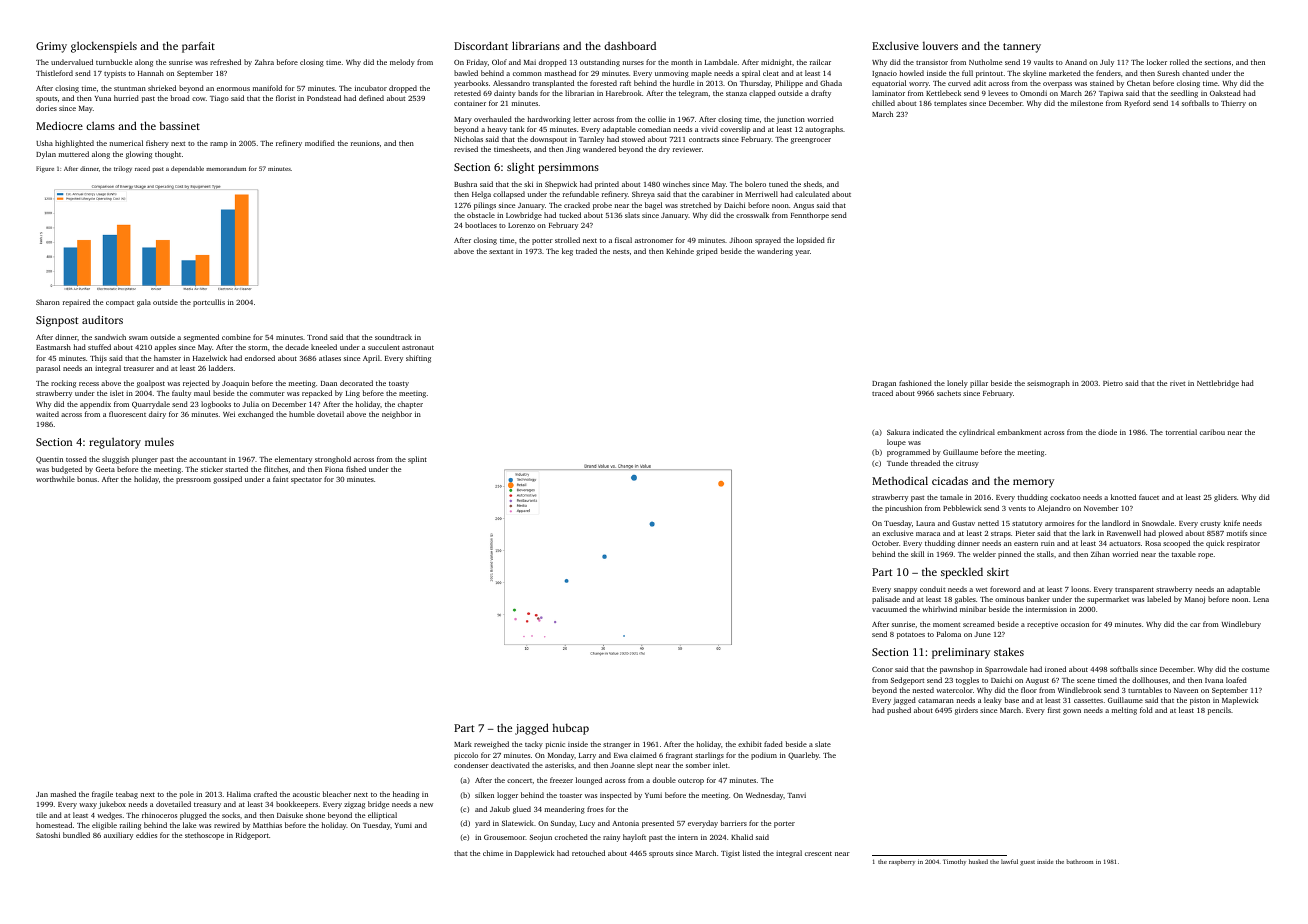 Image resolution: width=1308 pixels, height=924 pixels. I want to click on Ryeford, so click(1137, 104).
